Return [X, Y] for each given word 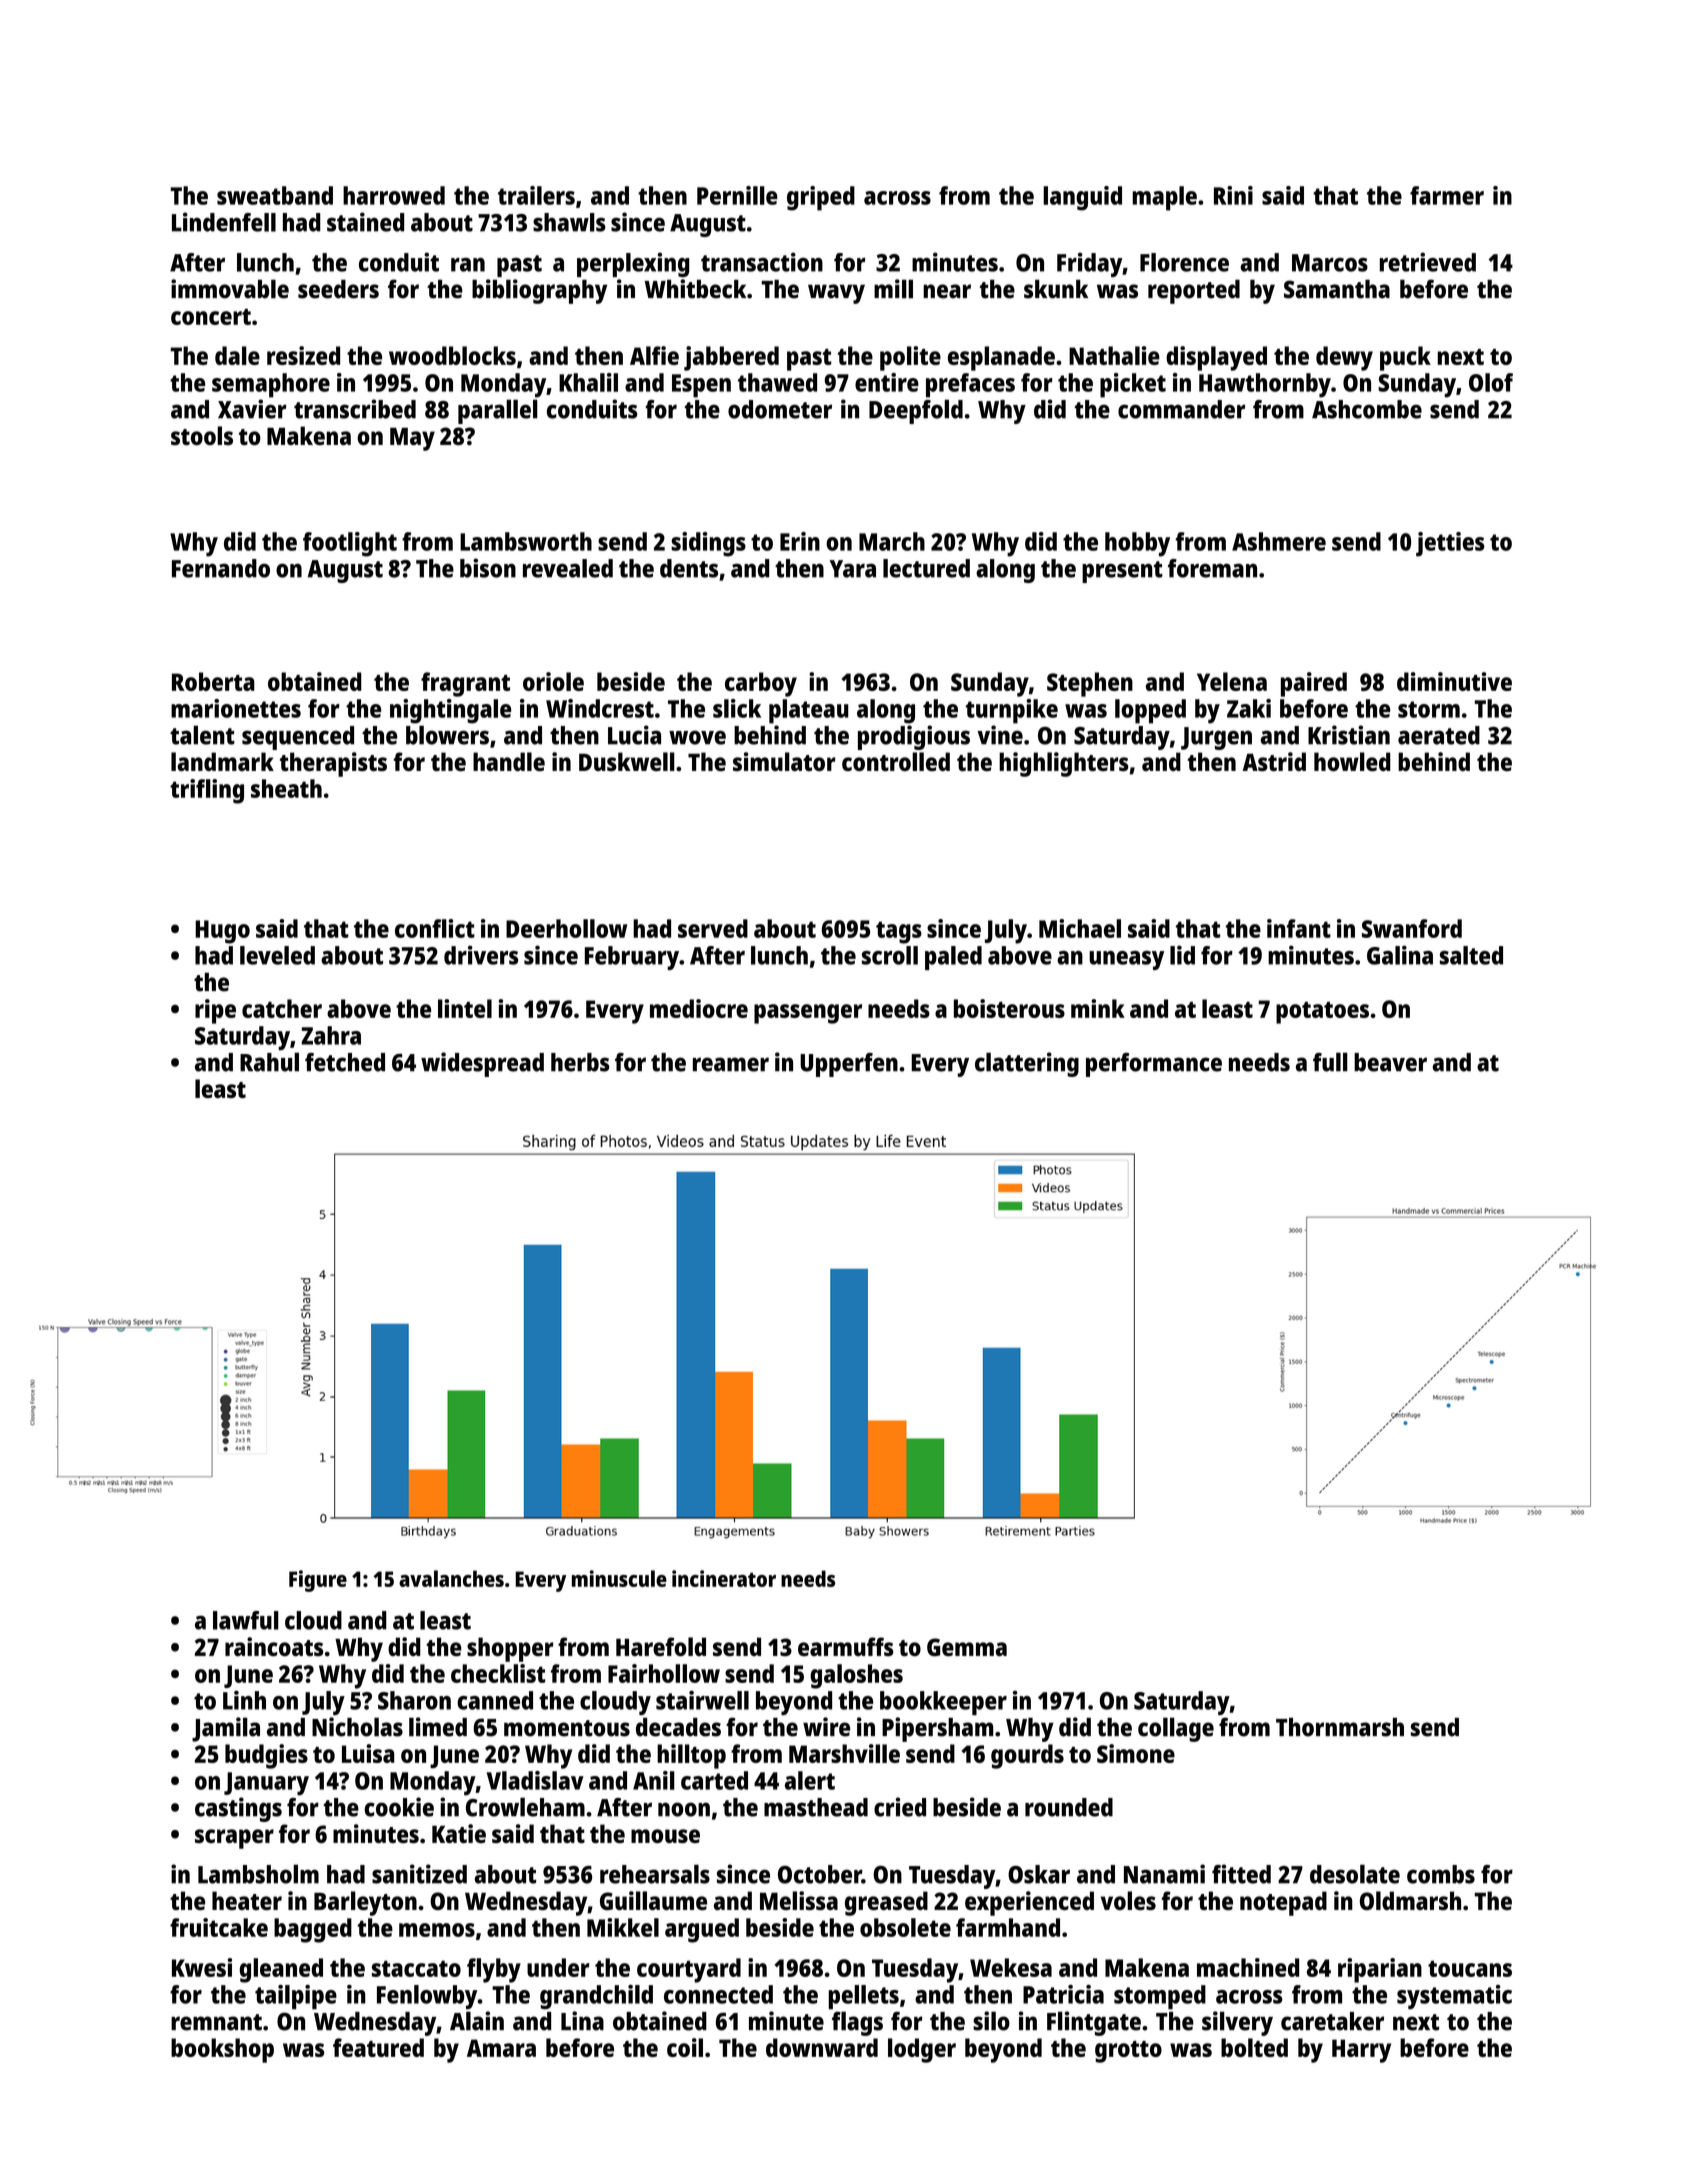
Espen [701, 386]
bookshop [222, 2050]
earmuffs [846, 1646]
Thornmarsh [1340, 1727]
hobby [1137, 544]
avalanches [451, 1578]
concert [211, 317]
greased [886, 1903]
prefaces [970, 385]
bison [488, 568]
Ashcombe [1367, 409]
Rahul [269, 1062]
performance [1154, 1065]
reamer [731, 1064]
